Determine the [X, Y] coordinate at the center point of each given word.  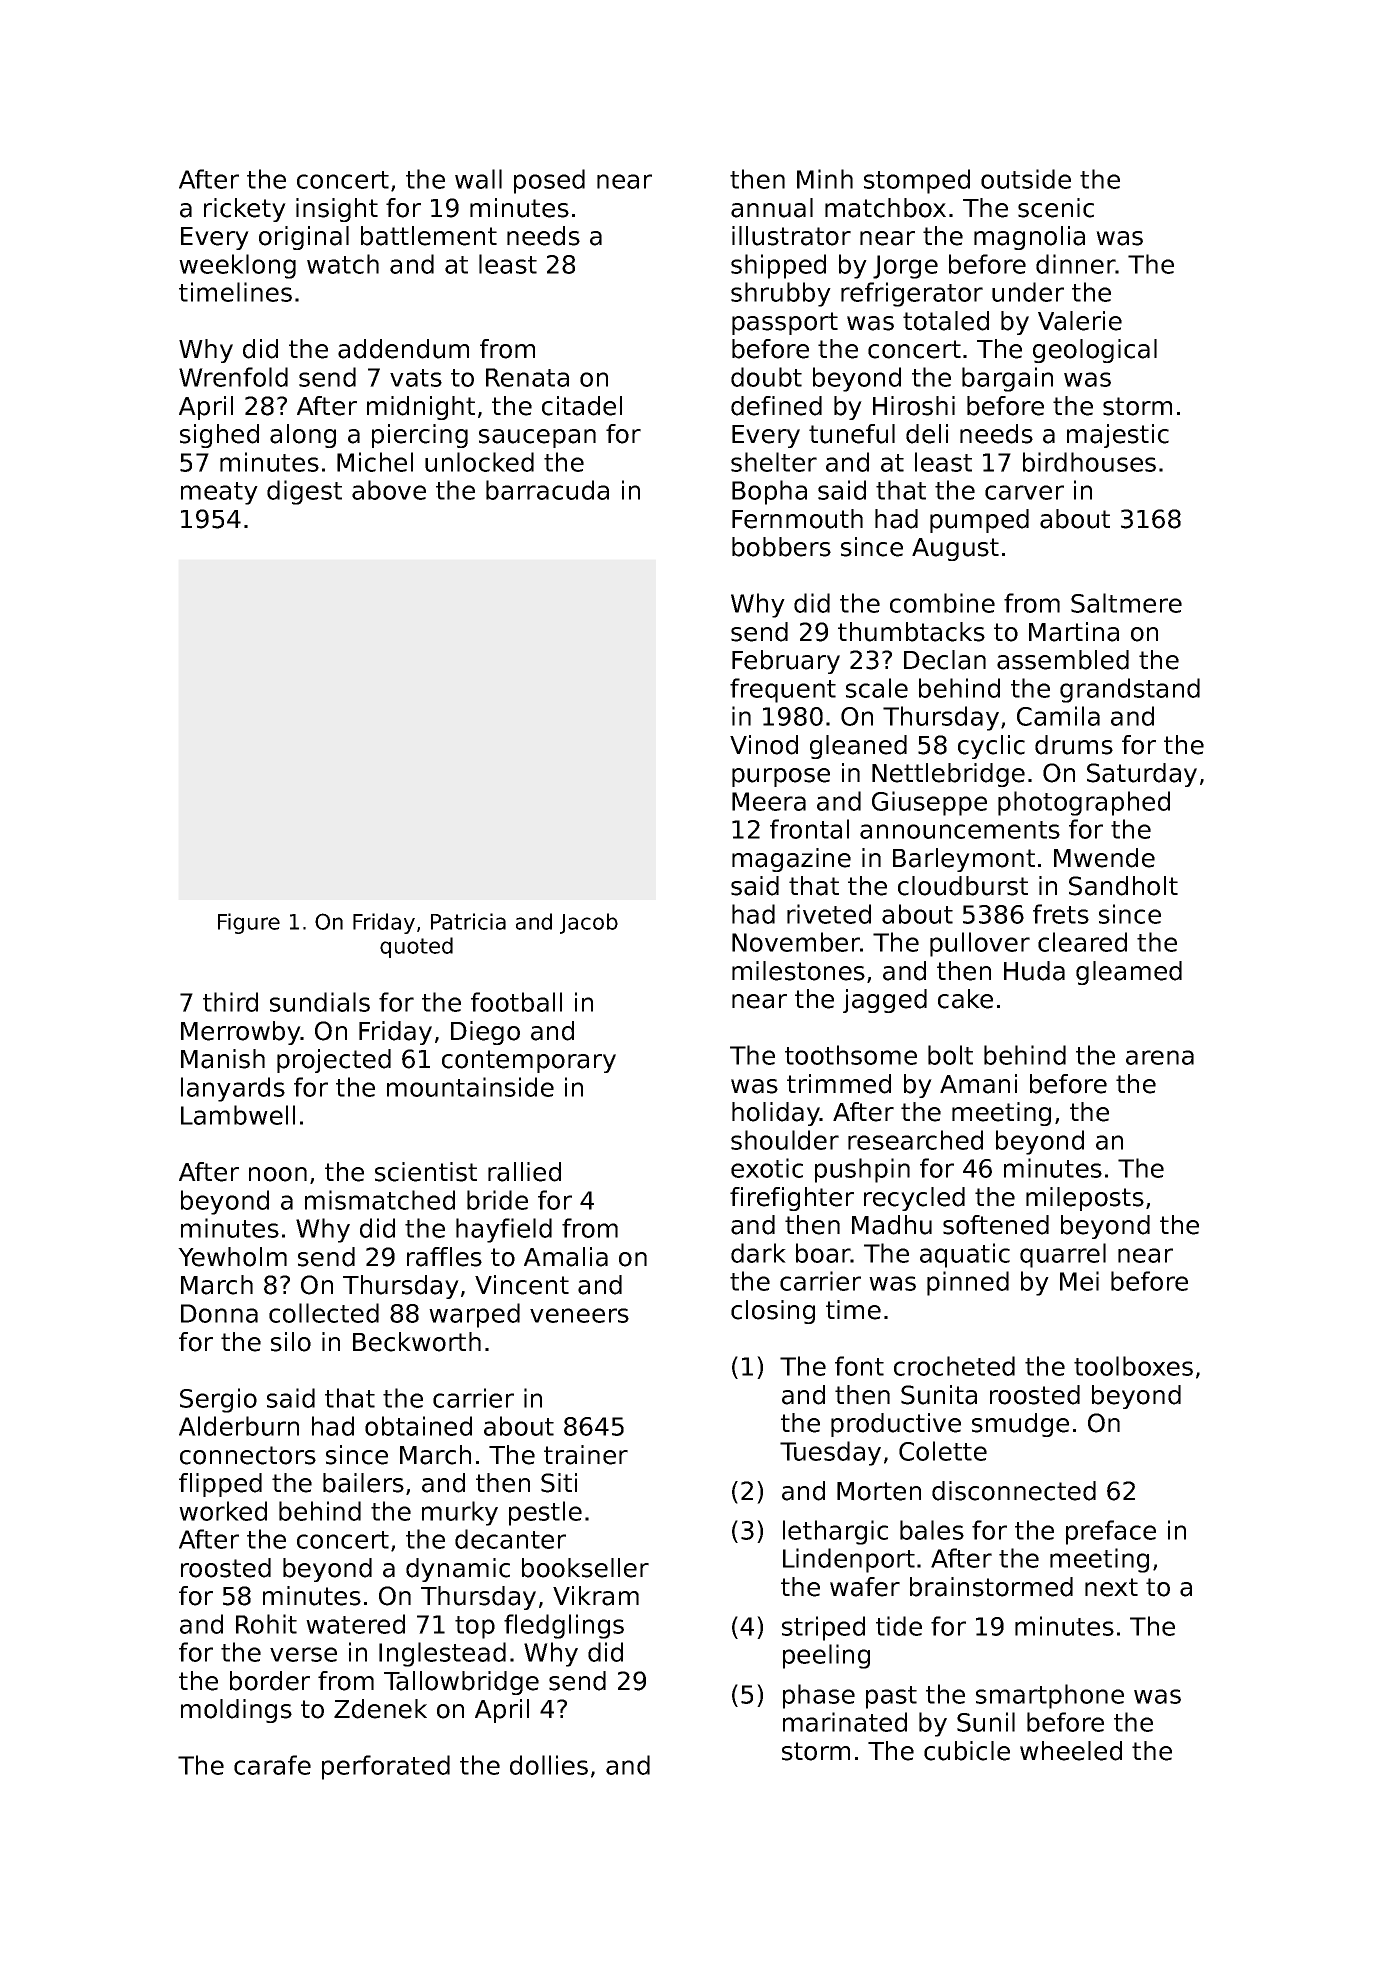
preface [1111, 1532]
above [389, 490]
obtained [418, 1426]
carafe [272, 1765]
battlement [429, 236]
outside [1026, 179]
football [516, 1002]
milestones [798, 971]
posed [549, 181]
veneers [579, 1315]
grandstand [1130, 690]
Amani [978, 1084]
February [786, 662]
